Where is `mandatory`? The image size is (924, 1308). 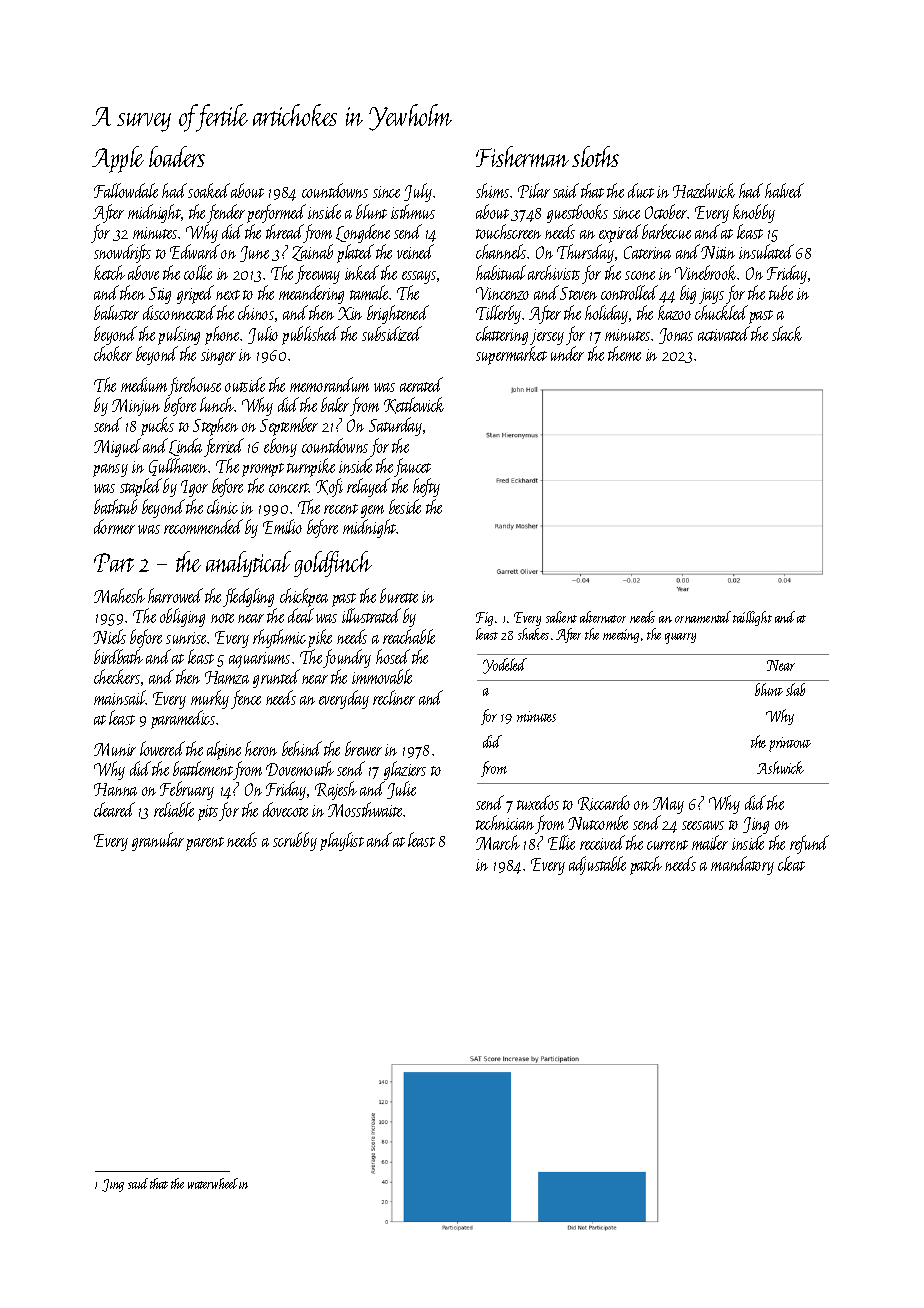
mandatory is located at coordinates (742, 865).
